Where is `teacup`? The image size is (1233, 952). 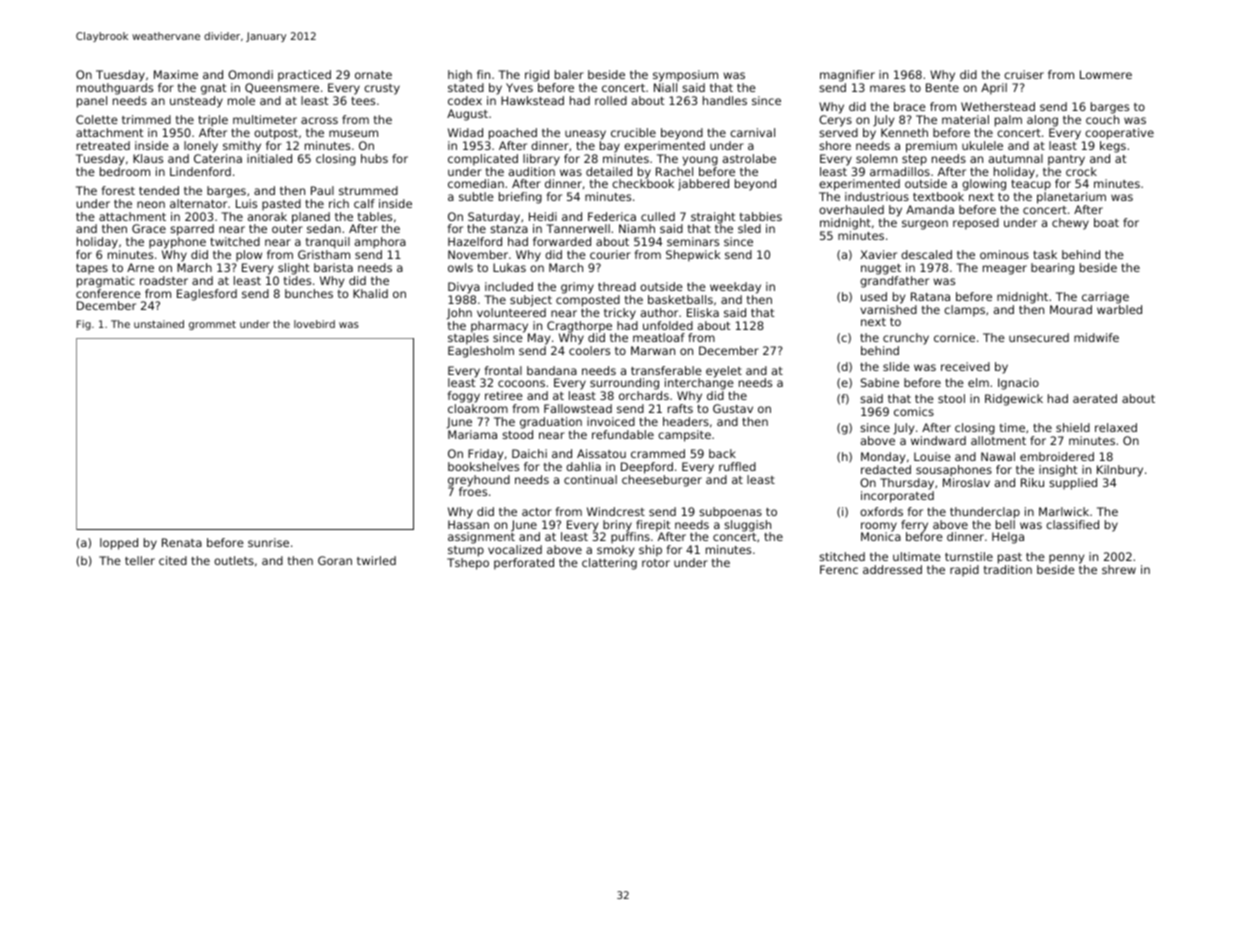 teacup is located at coordinates (1031, 185).
